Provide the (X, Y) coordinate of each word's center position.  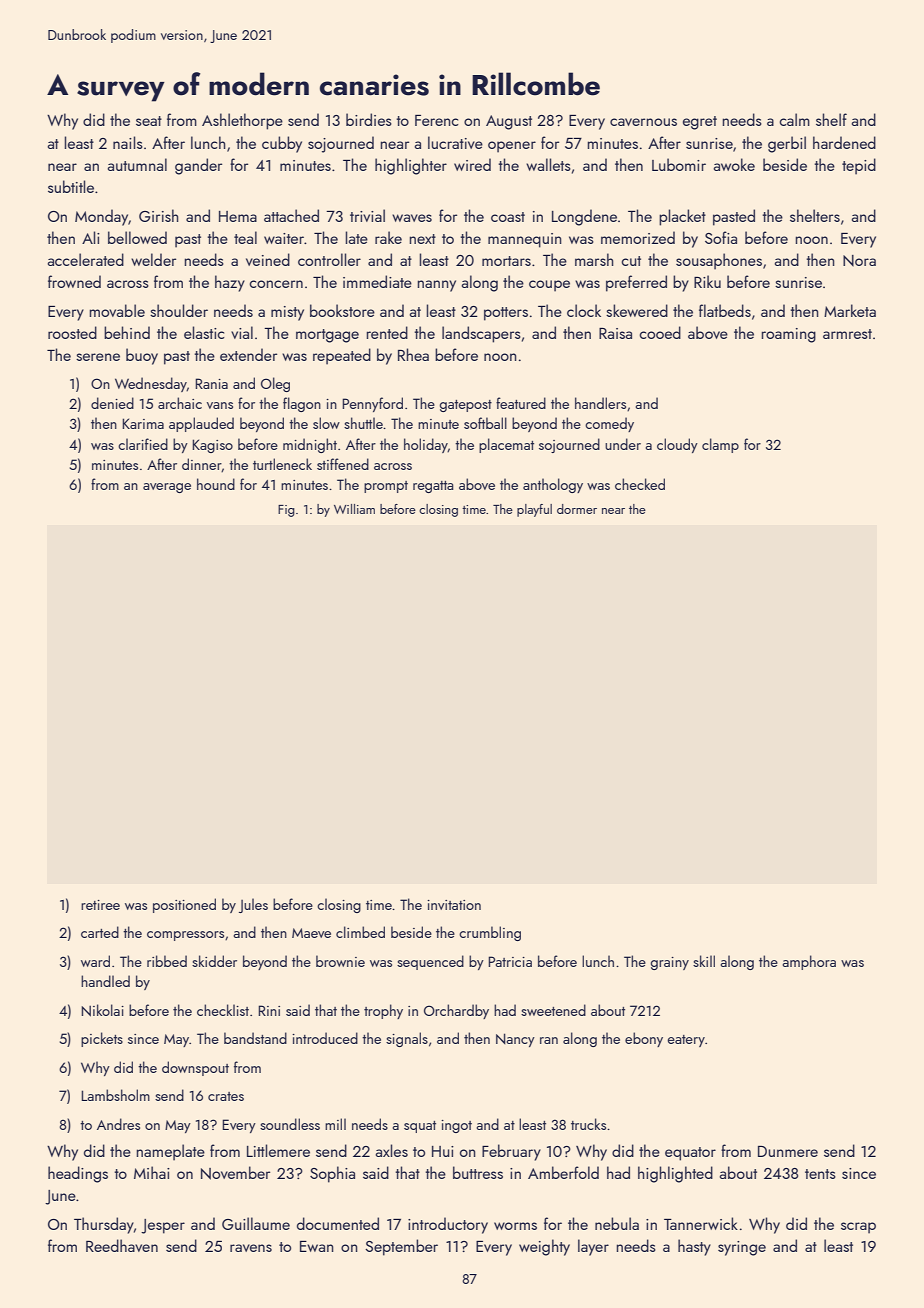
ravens (251, 1248)
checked (640, 484)
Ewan (317, 1246)
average (167, 488)
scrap (858, 1228)
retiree (100, 905)
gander (198, 166)
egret (700, 123)
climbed (360, 932)
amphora (809, 962)
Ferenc (437, 120)
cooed (660, 332)
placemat (506, 445)
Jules (253, 905)
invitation (454, 905)
